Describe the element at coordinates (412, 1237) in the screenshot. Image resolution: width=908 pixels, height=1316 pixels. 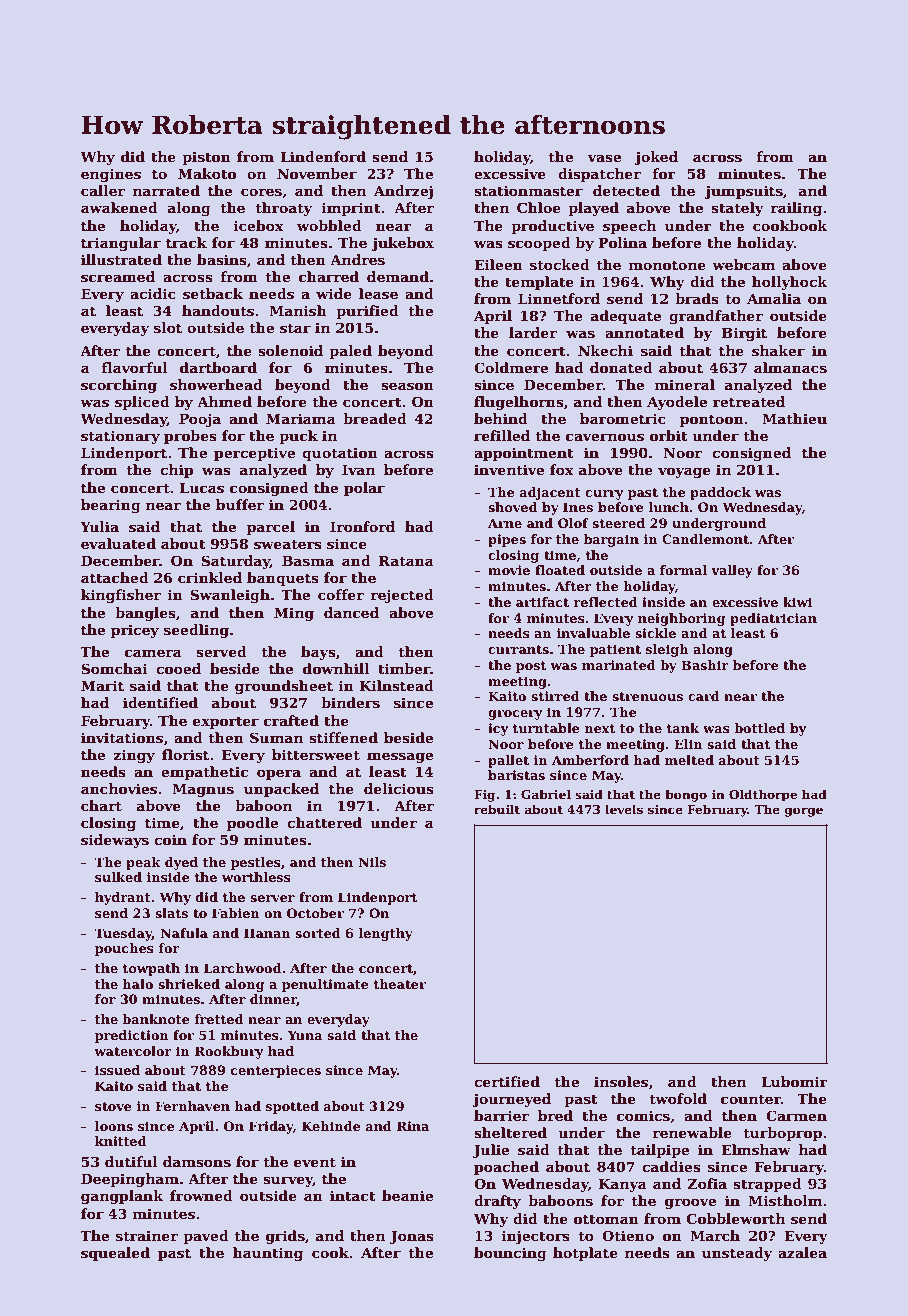
I see `Jonas` at that location.
